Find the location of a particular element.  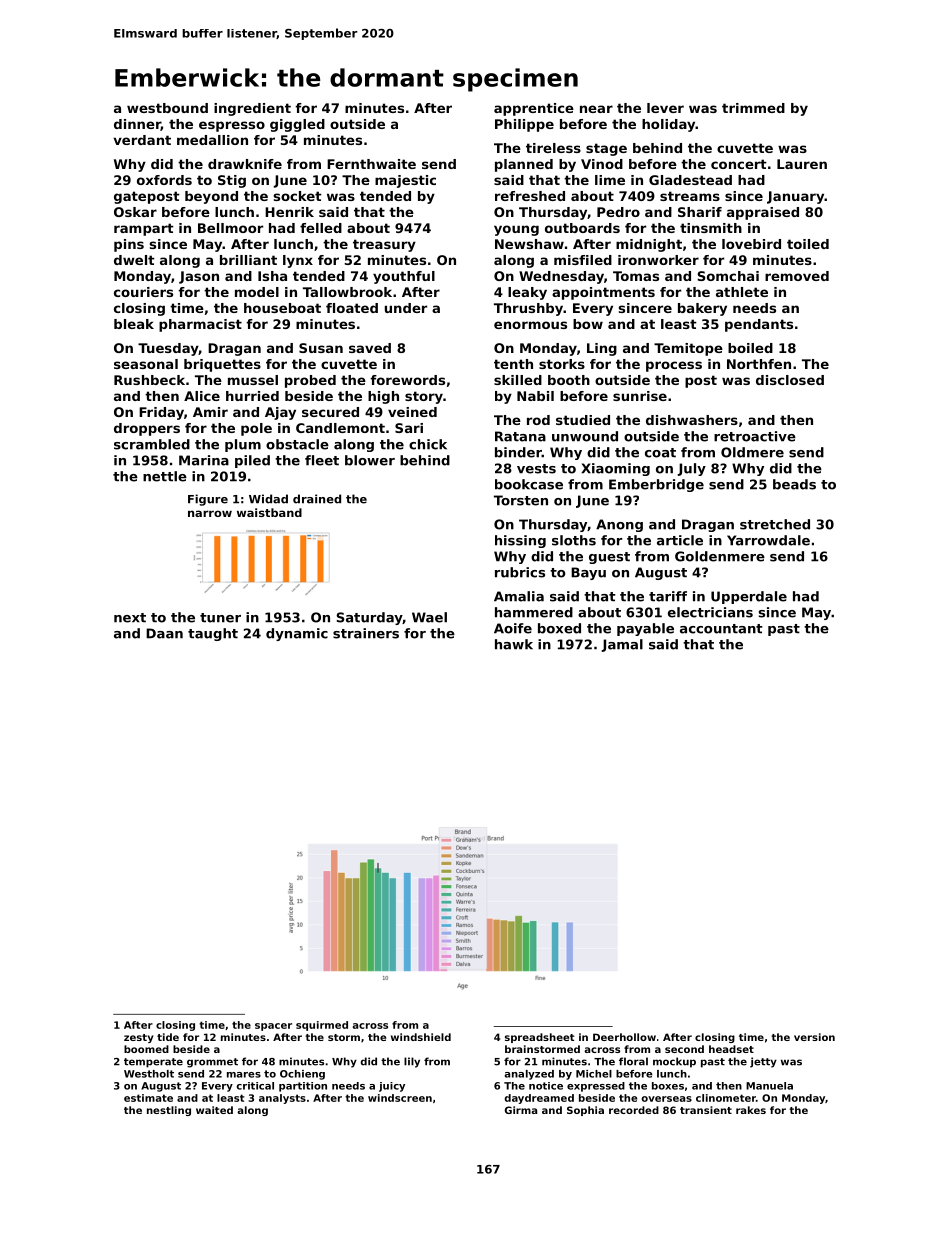

apprentice is located at coordinates (534, 109).
